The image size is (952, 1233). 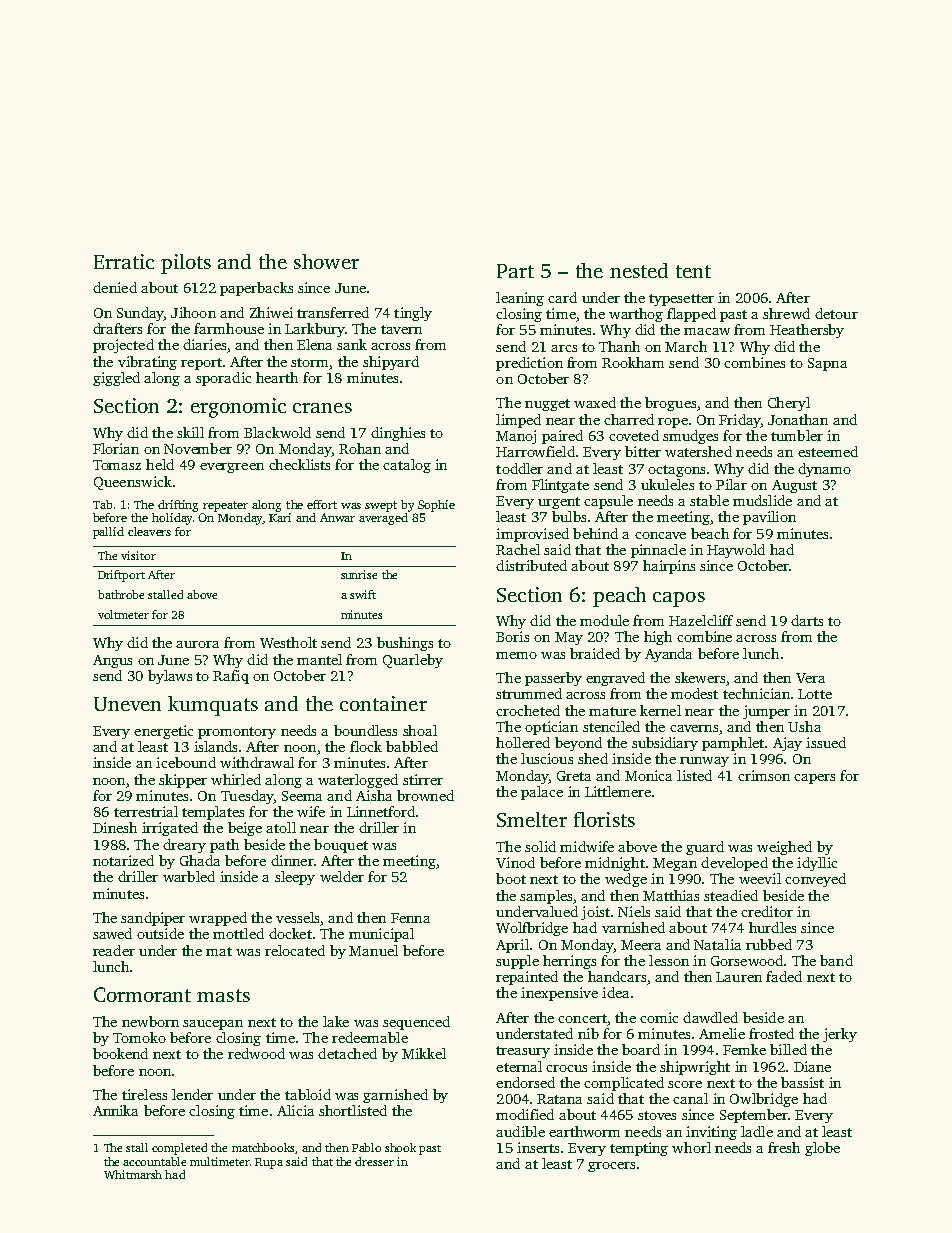 I want to click on globe, so click(x=822, y=1149).
